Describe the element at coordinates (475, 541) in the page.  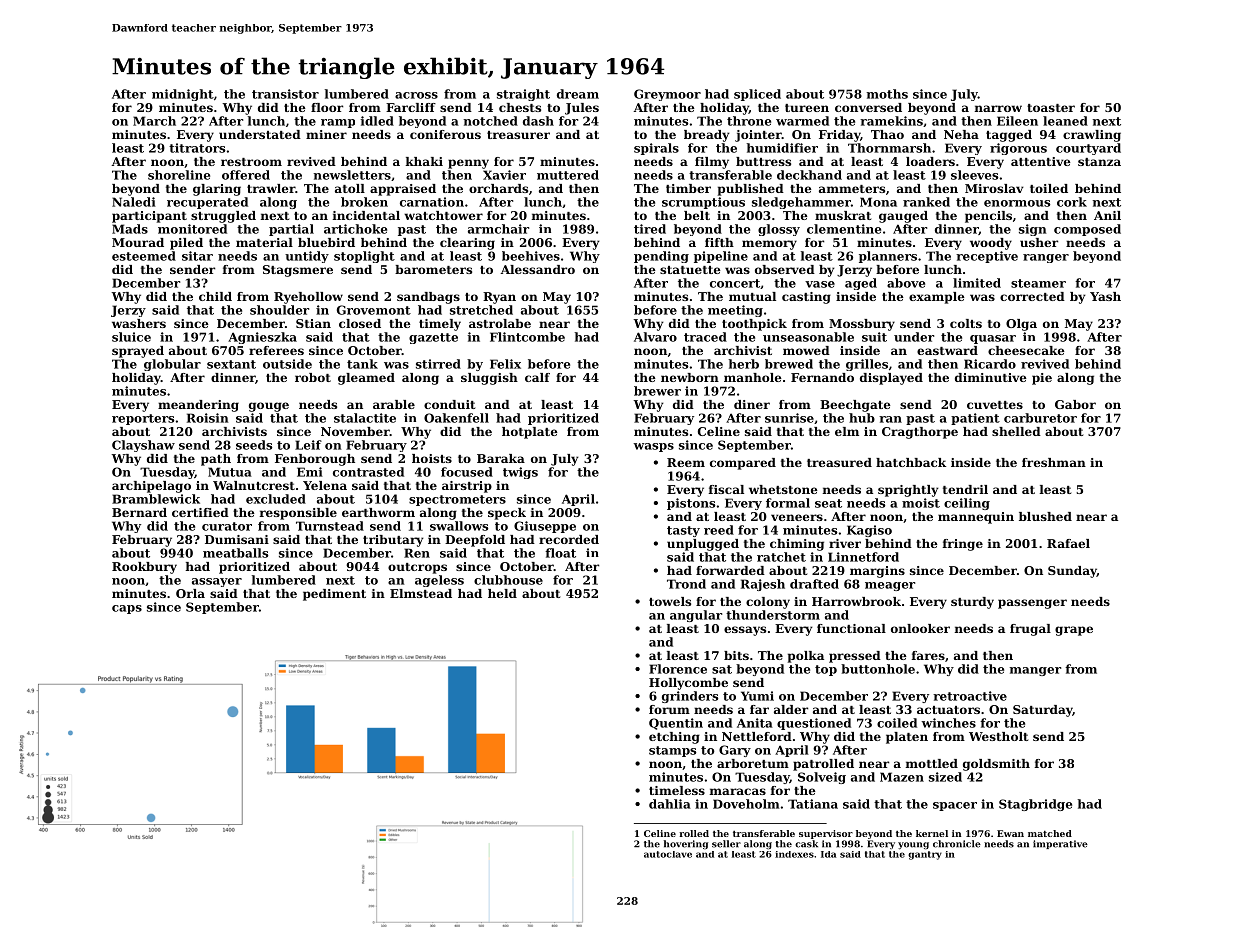
I see `Deepfold` at that location.
